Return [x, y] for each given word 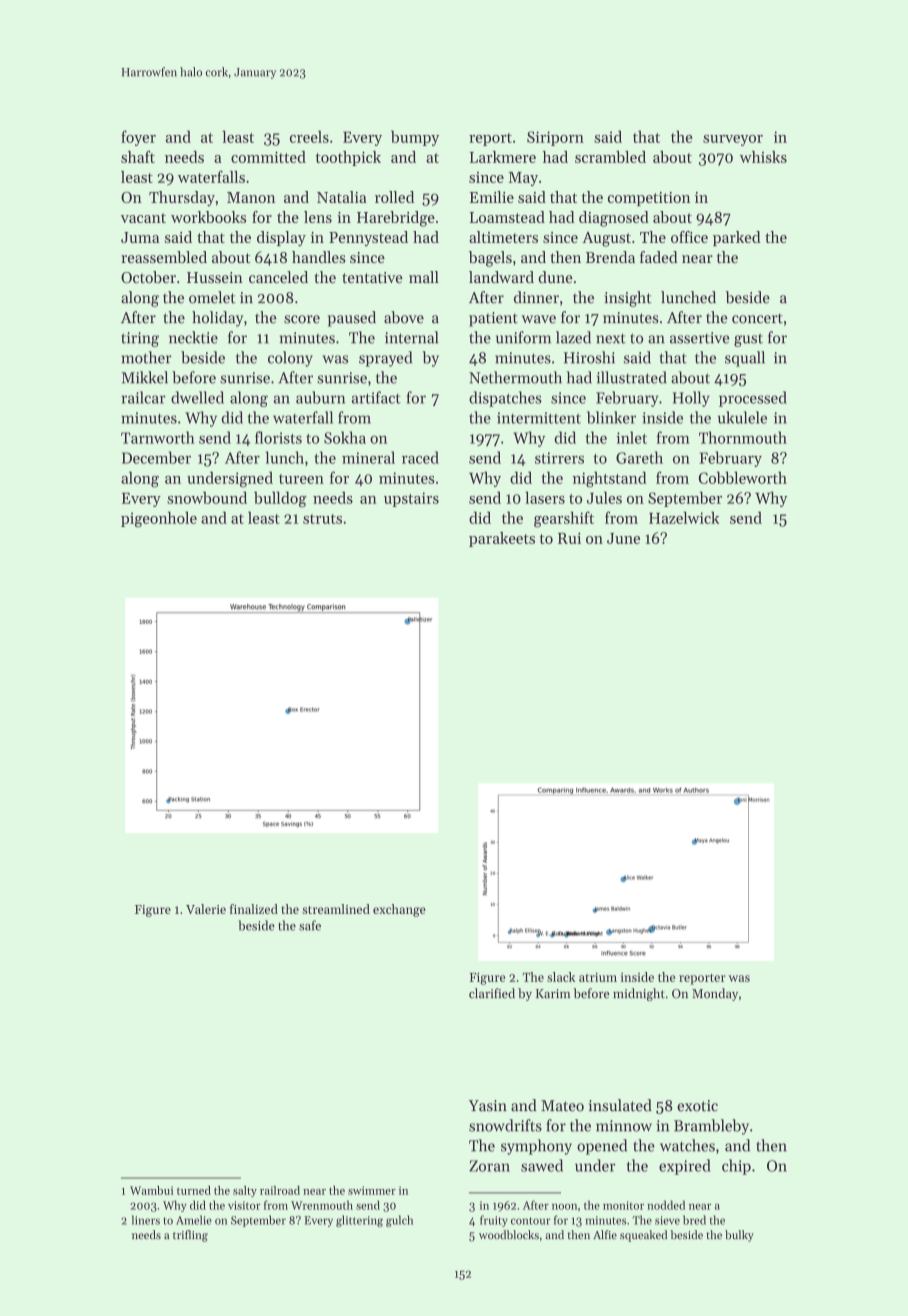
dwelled [197, 397]
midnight [639, 994]
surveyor [733, 140]
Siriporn [555, 138]
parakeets [502, 539]
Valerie [206, 909]
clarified [492, 993]
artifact [376, 397]
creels [309, 136]
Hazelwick [684, 517]
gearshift [564, 519]
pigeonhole [159, 519]
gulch [399, 1221]
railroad [280, 1190]
